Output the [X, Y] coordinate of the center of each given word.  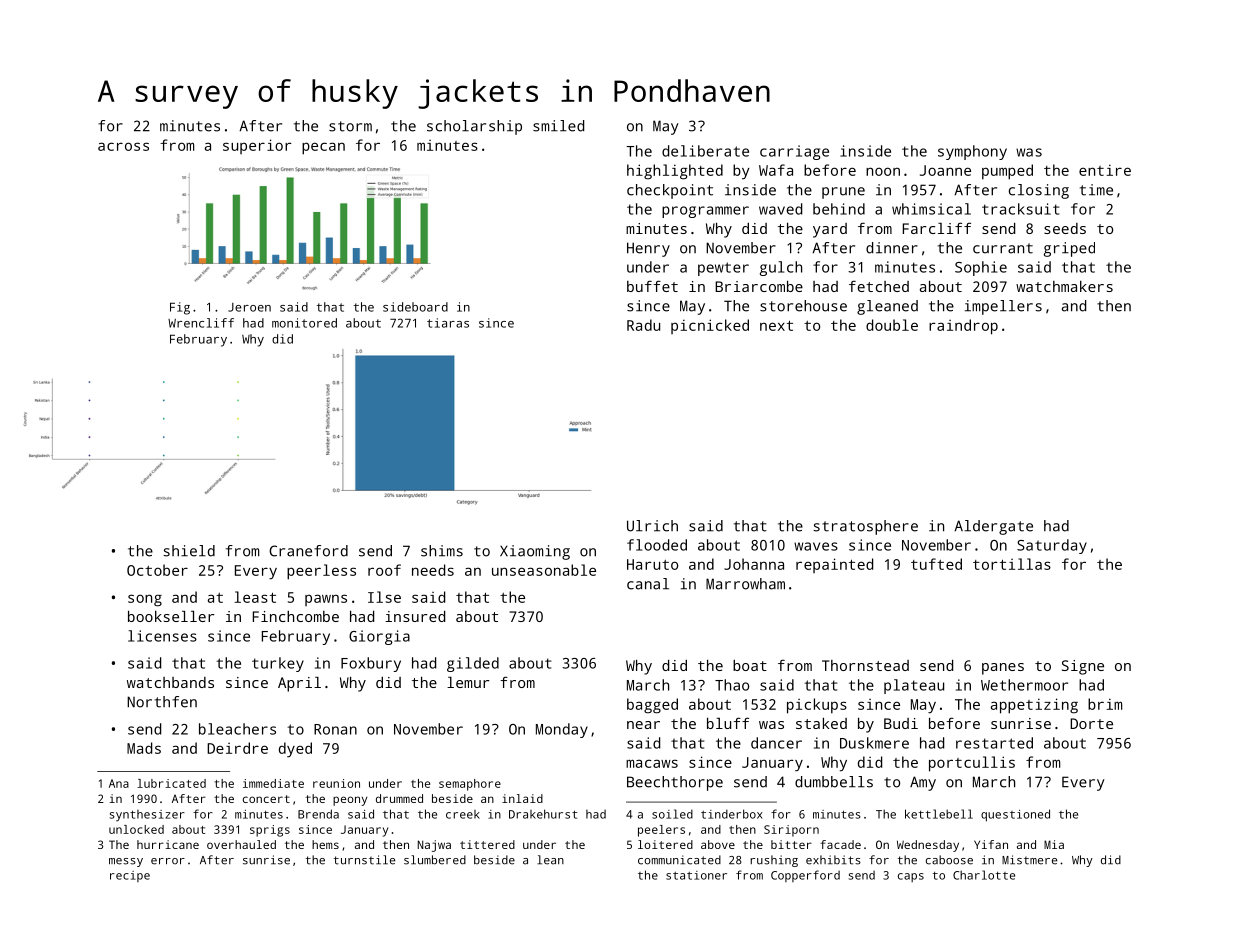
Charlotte [984, 875]
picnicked [710, 326]
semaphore [470, 785]
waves [816, 546]
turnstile [364, 860]
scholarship [474, 127]
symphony [972, 152]
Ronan [335, 729]
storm [350, 126]
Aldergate [993, 527]
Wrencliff [201, 323]
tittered [487, 844]
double [892, 325]
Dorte [1091, 723]
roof [384, 570]
